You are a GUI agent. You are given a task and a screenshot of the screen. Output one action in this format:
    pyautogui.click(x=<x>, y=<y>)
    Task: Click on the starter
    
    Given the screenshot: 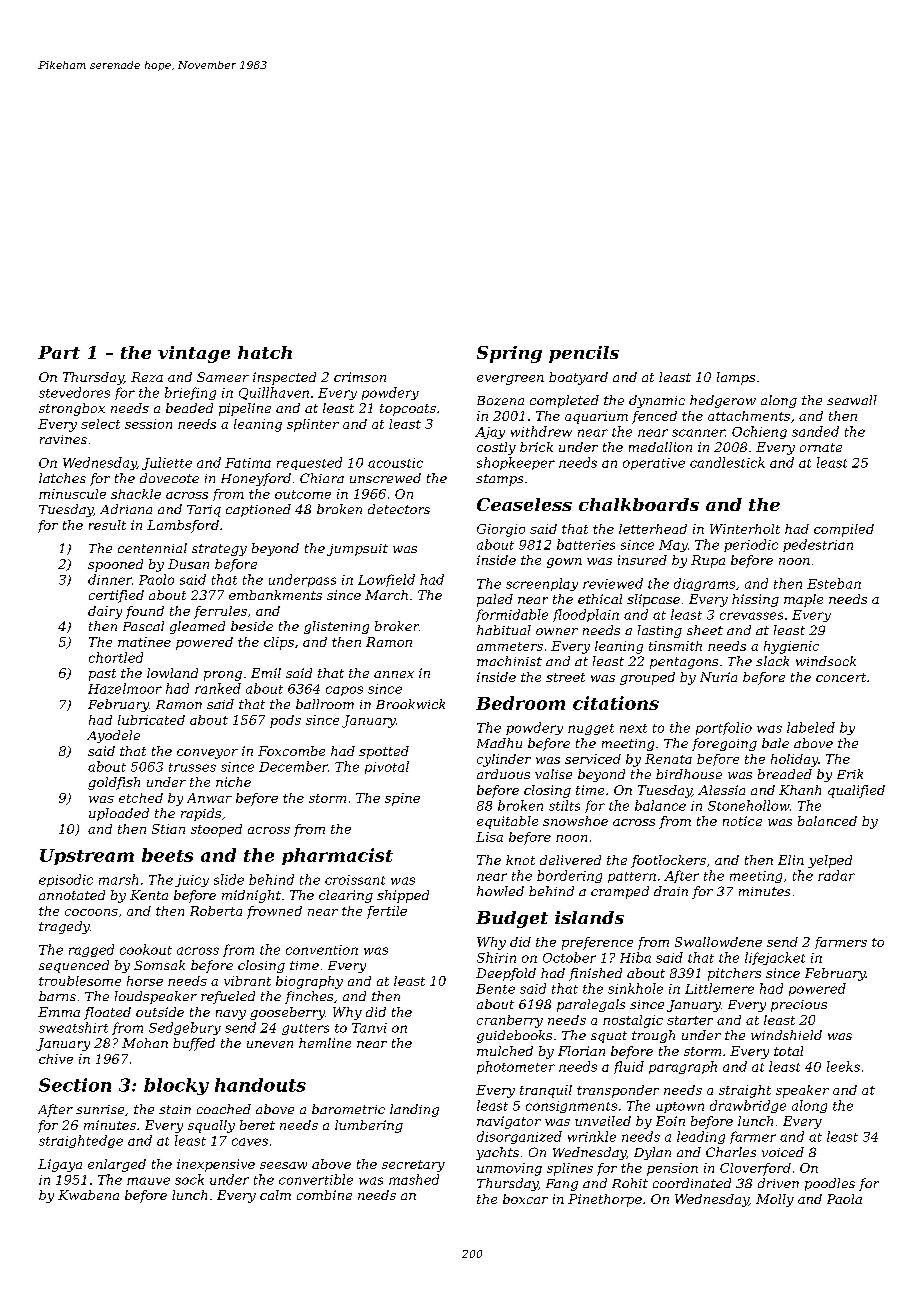 What is the action you would take?
    pyautogui.click(x=690, y=1020)
